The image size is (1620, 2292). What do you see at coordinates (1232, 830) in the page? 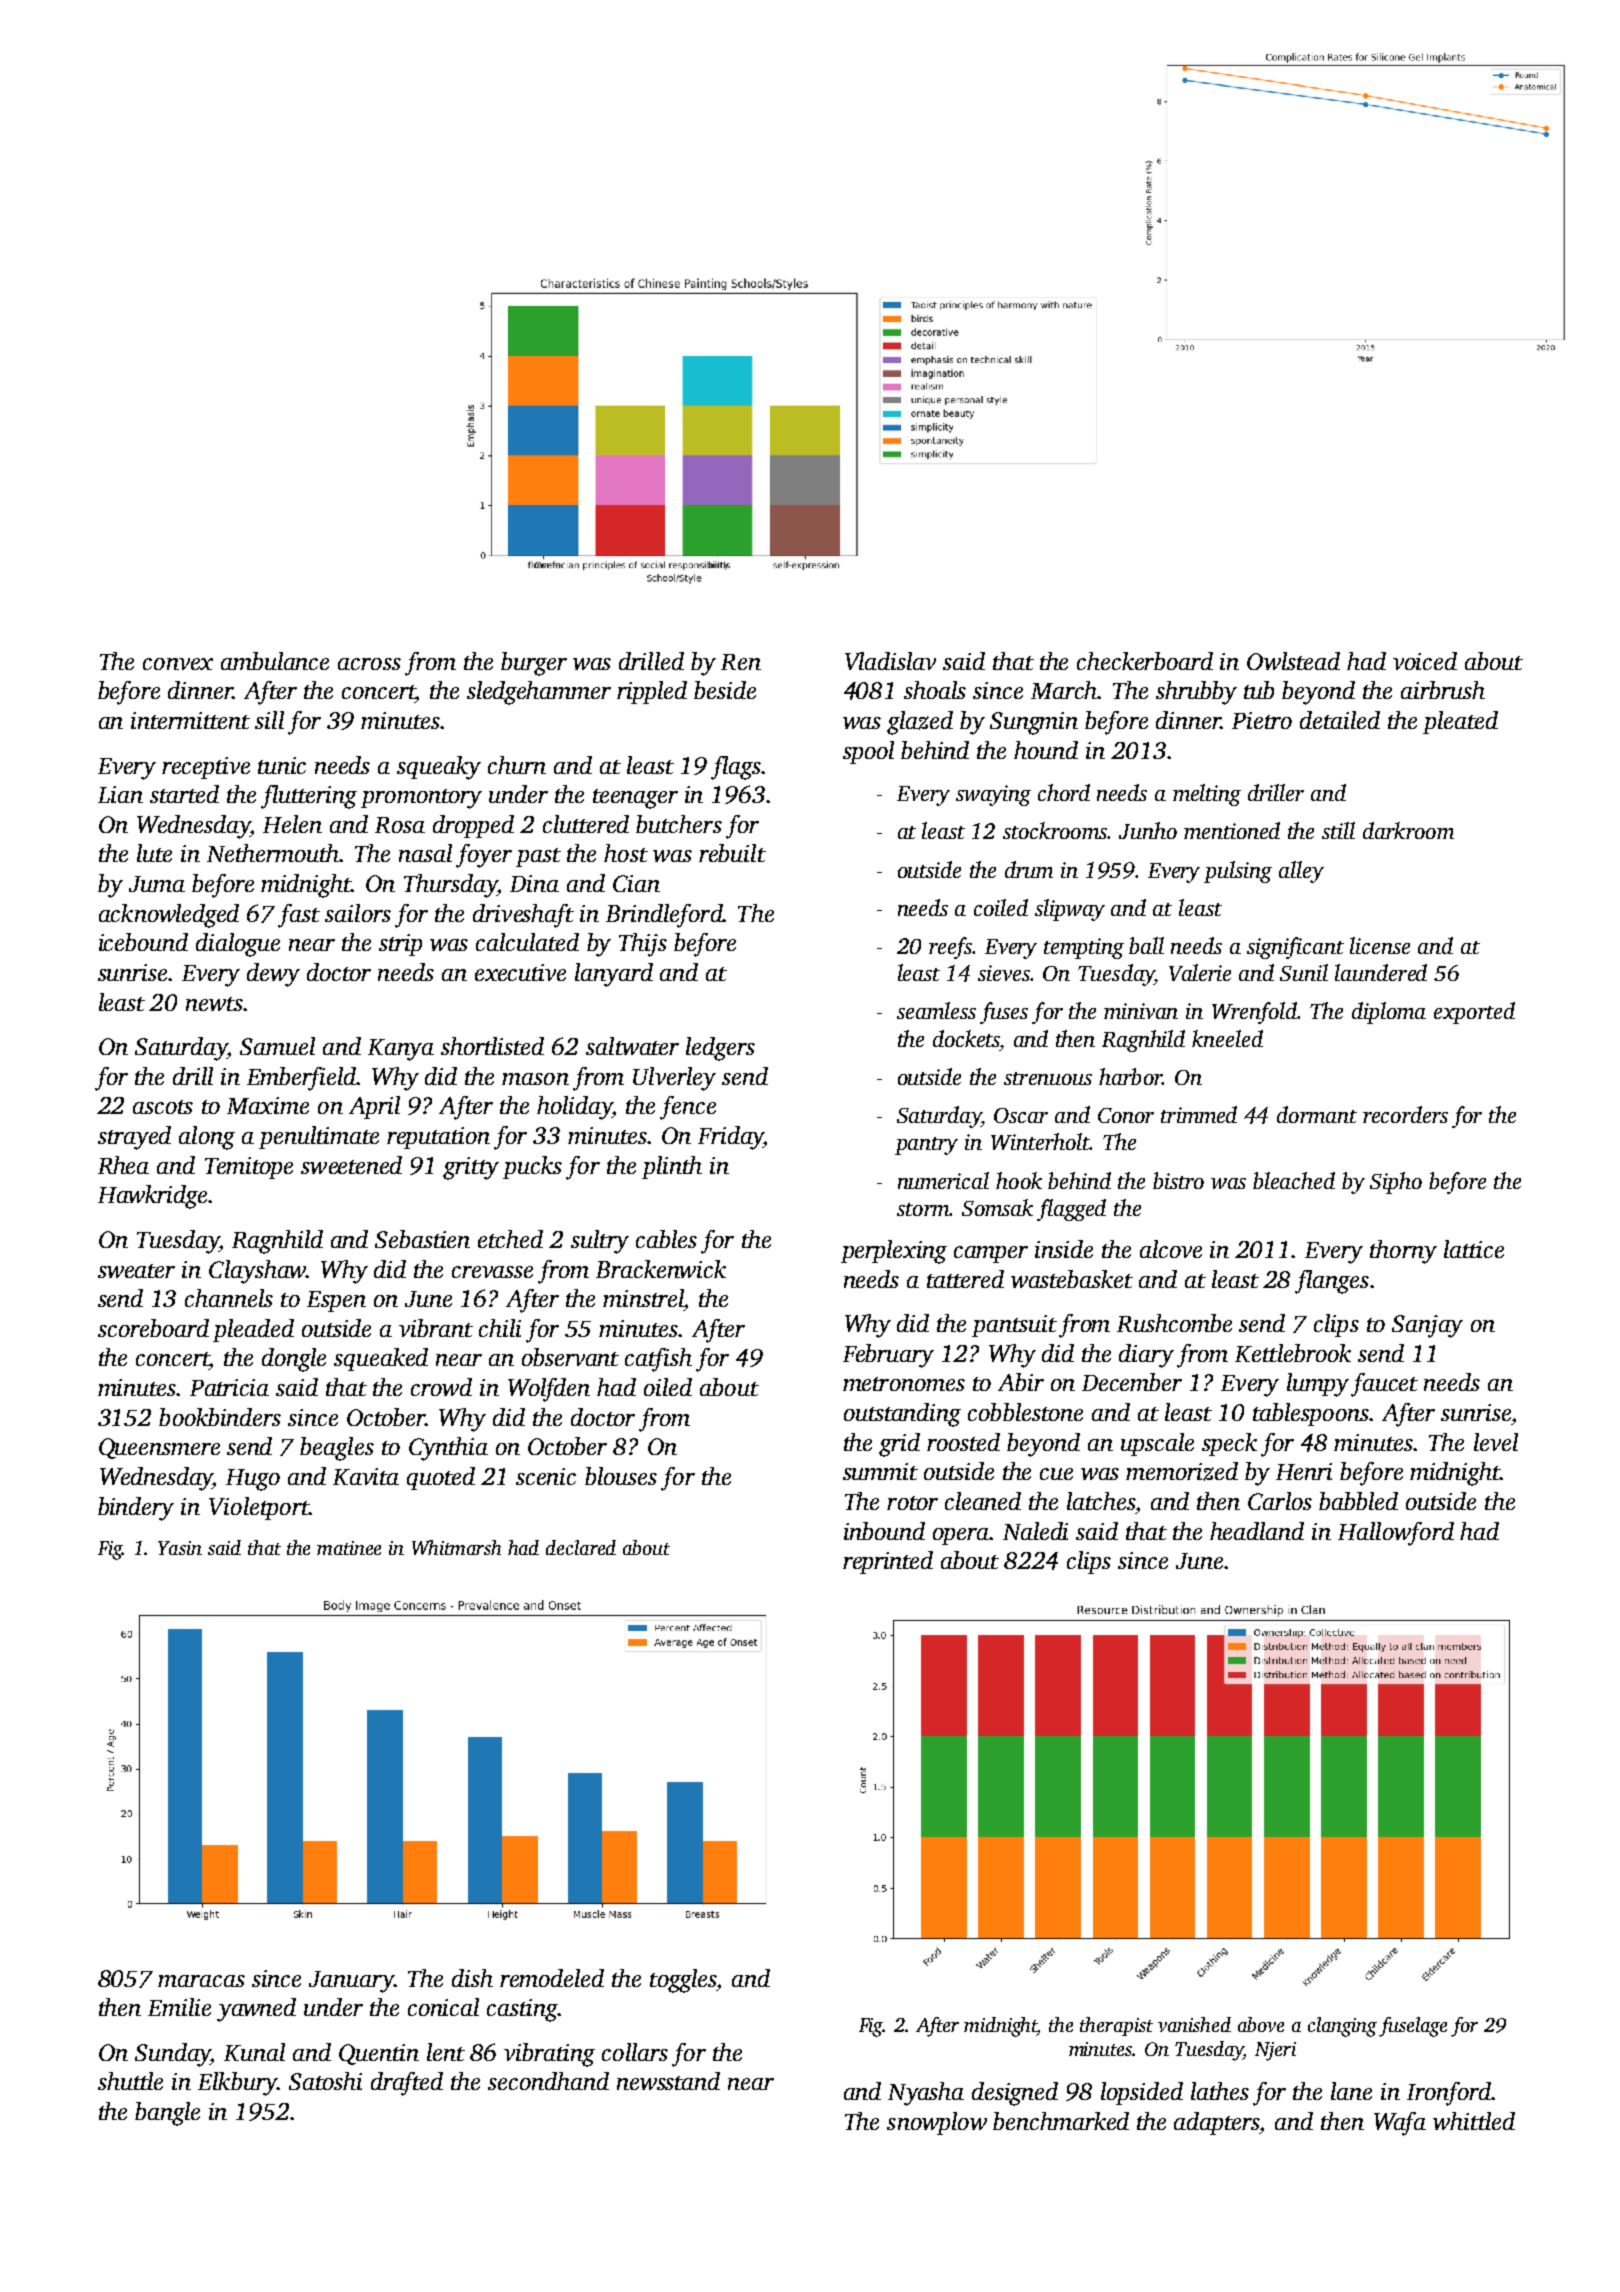
I see `mentioned` at bounding box center [1232, 830].
